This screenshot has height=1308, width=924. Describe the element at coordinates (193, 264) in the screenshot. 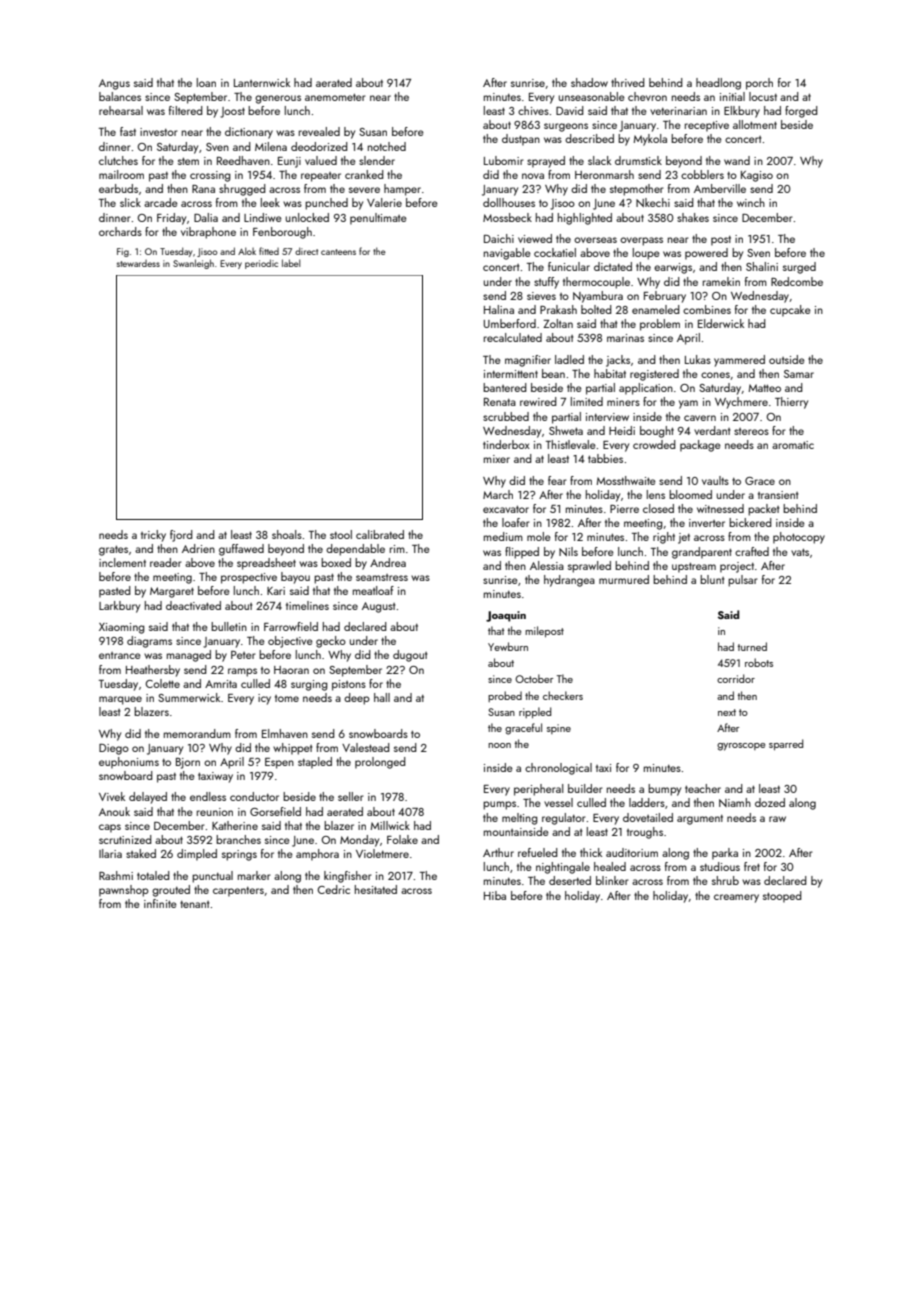

I see `Swanleigh` at that location.
